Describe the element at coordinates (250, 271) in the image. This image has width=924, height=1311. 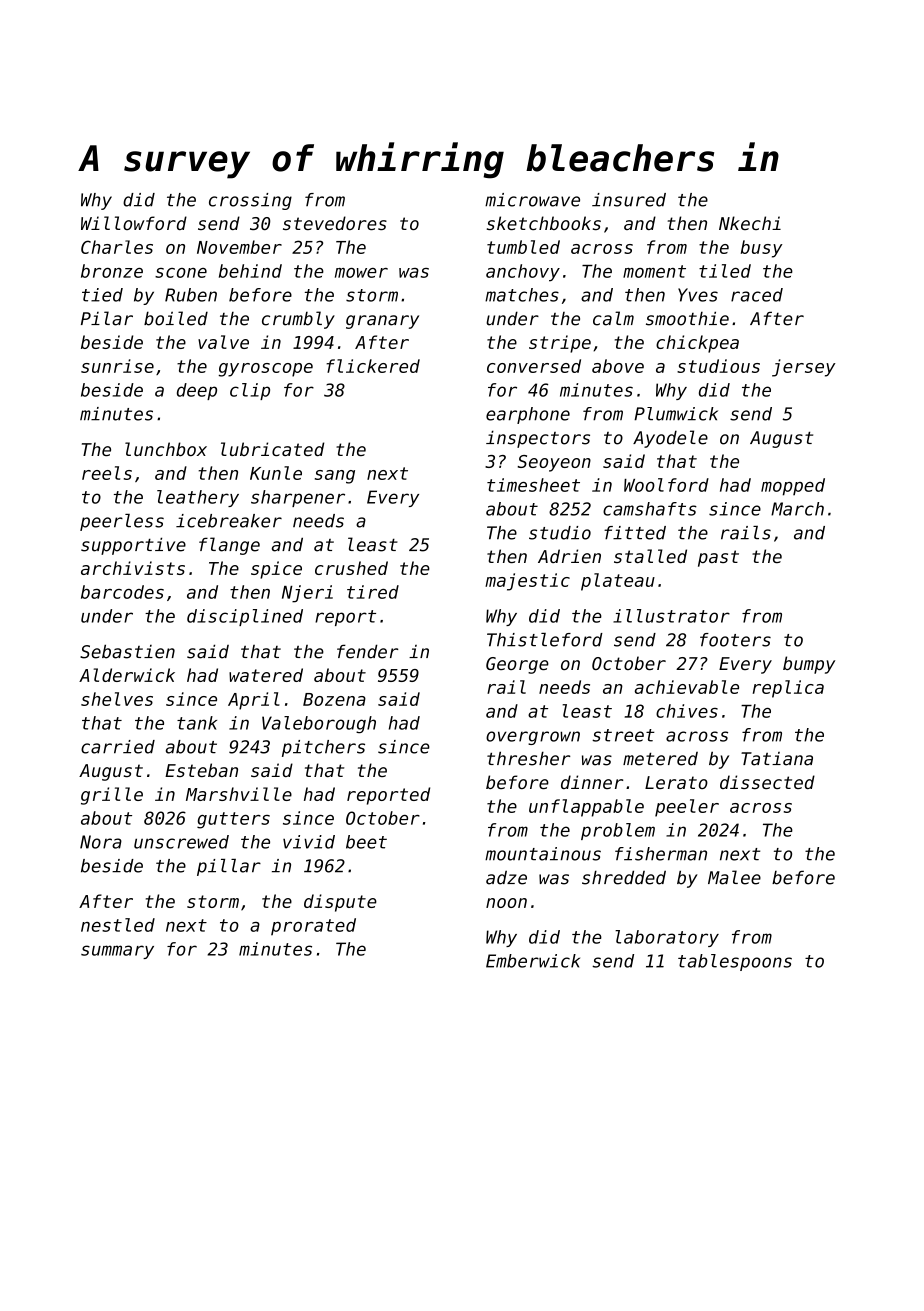
I see `behind` at that location.
